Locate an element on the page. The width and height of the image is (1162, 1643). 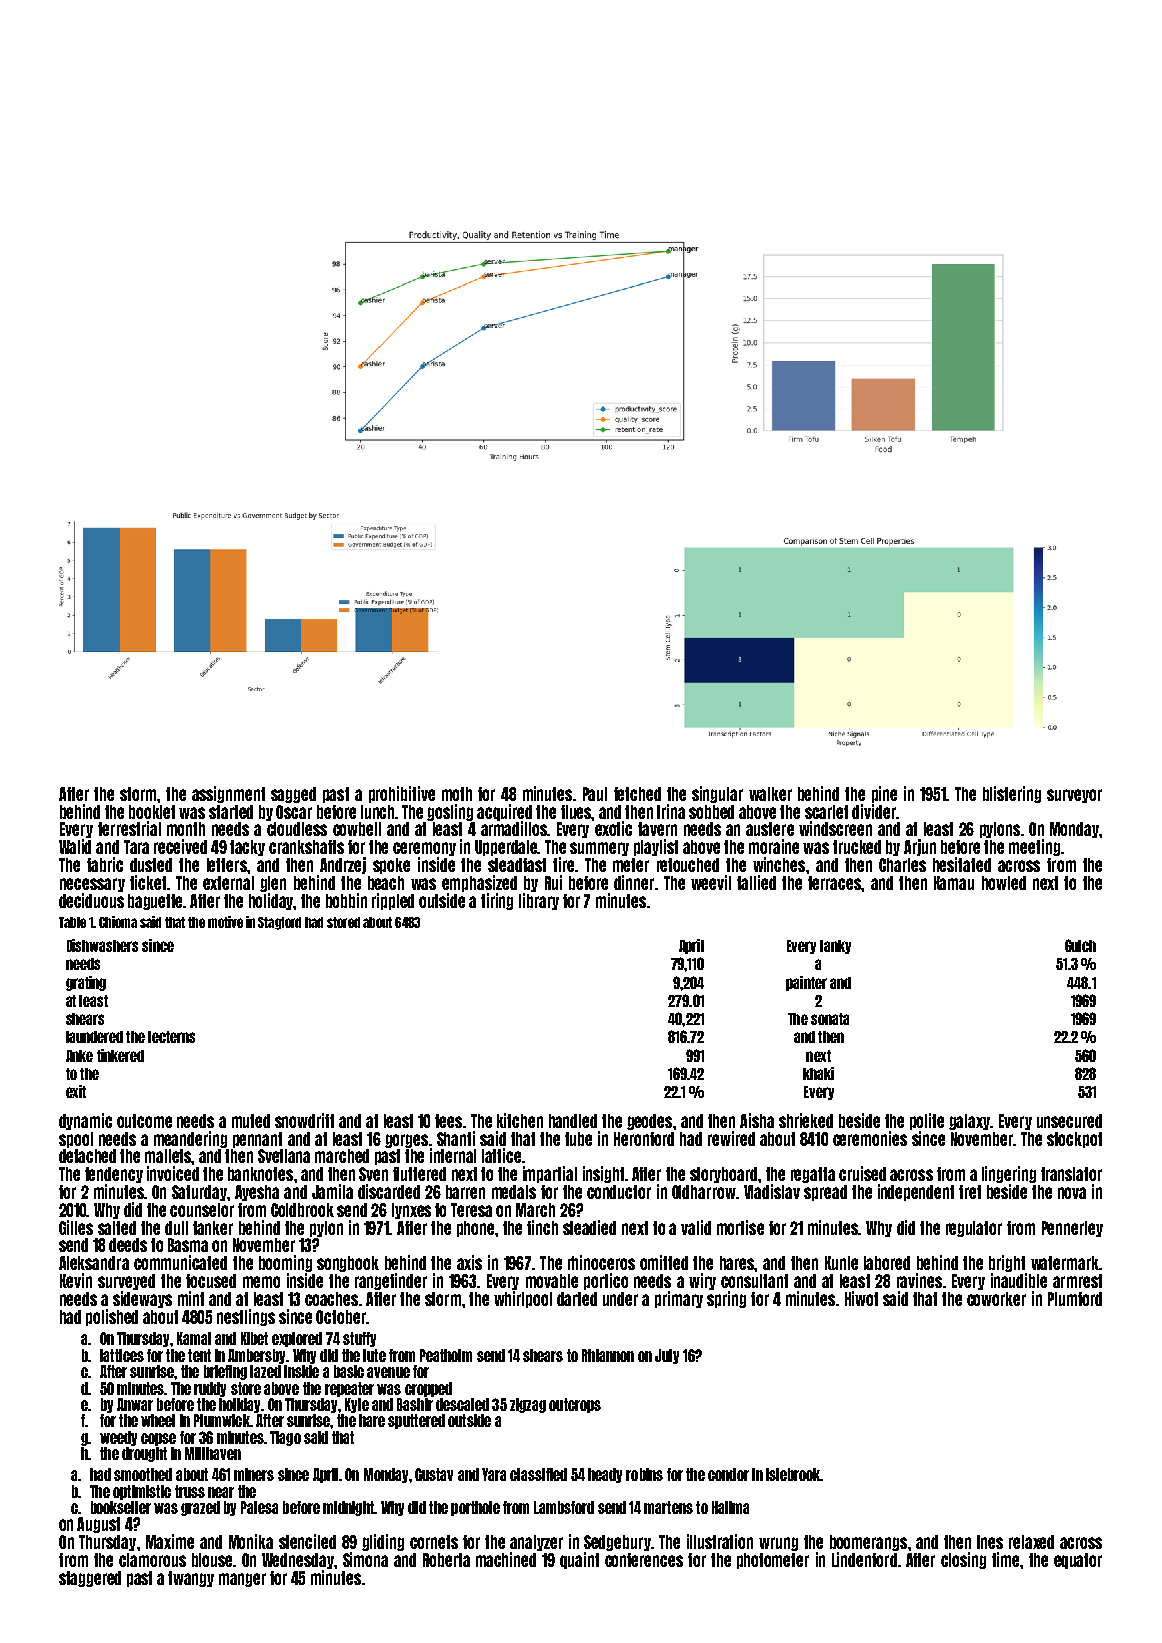
midnight is located at coordinates (348, 1508).
